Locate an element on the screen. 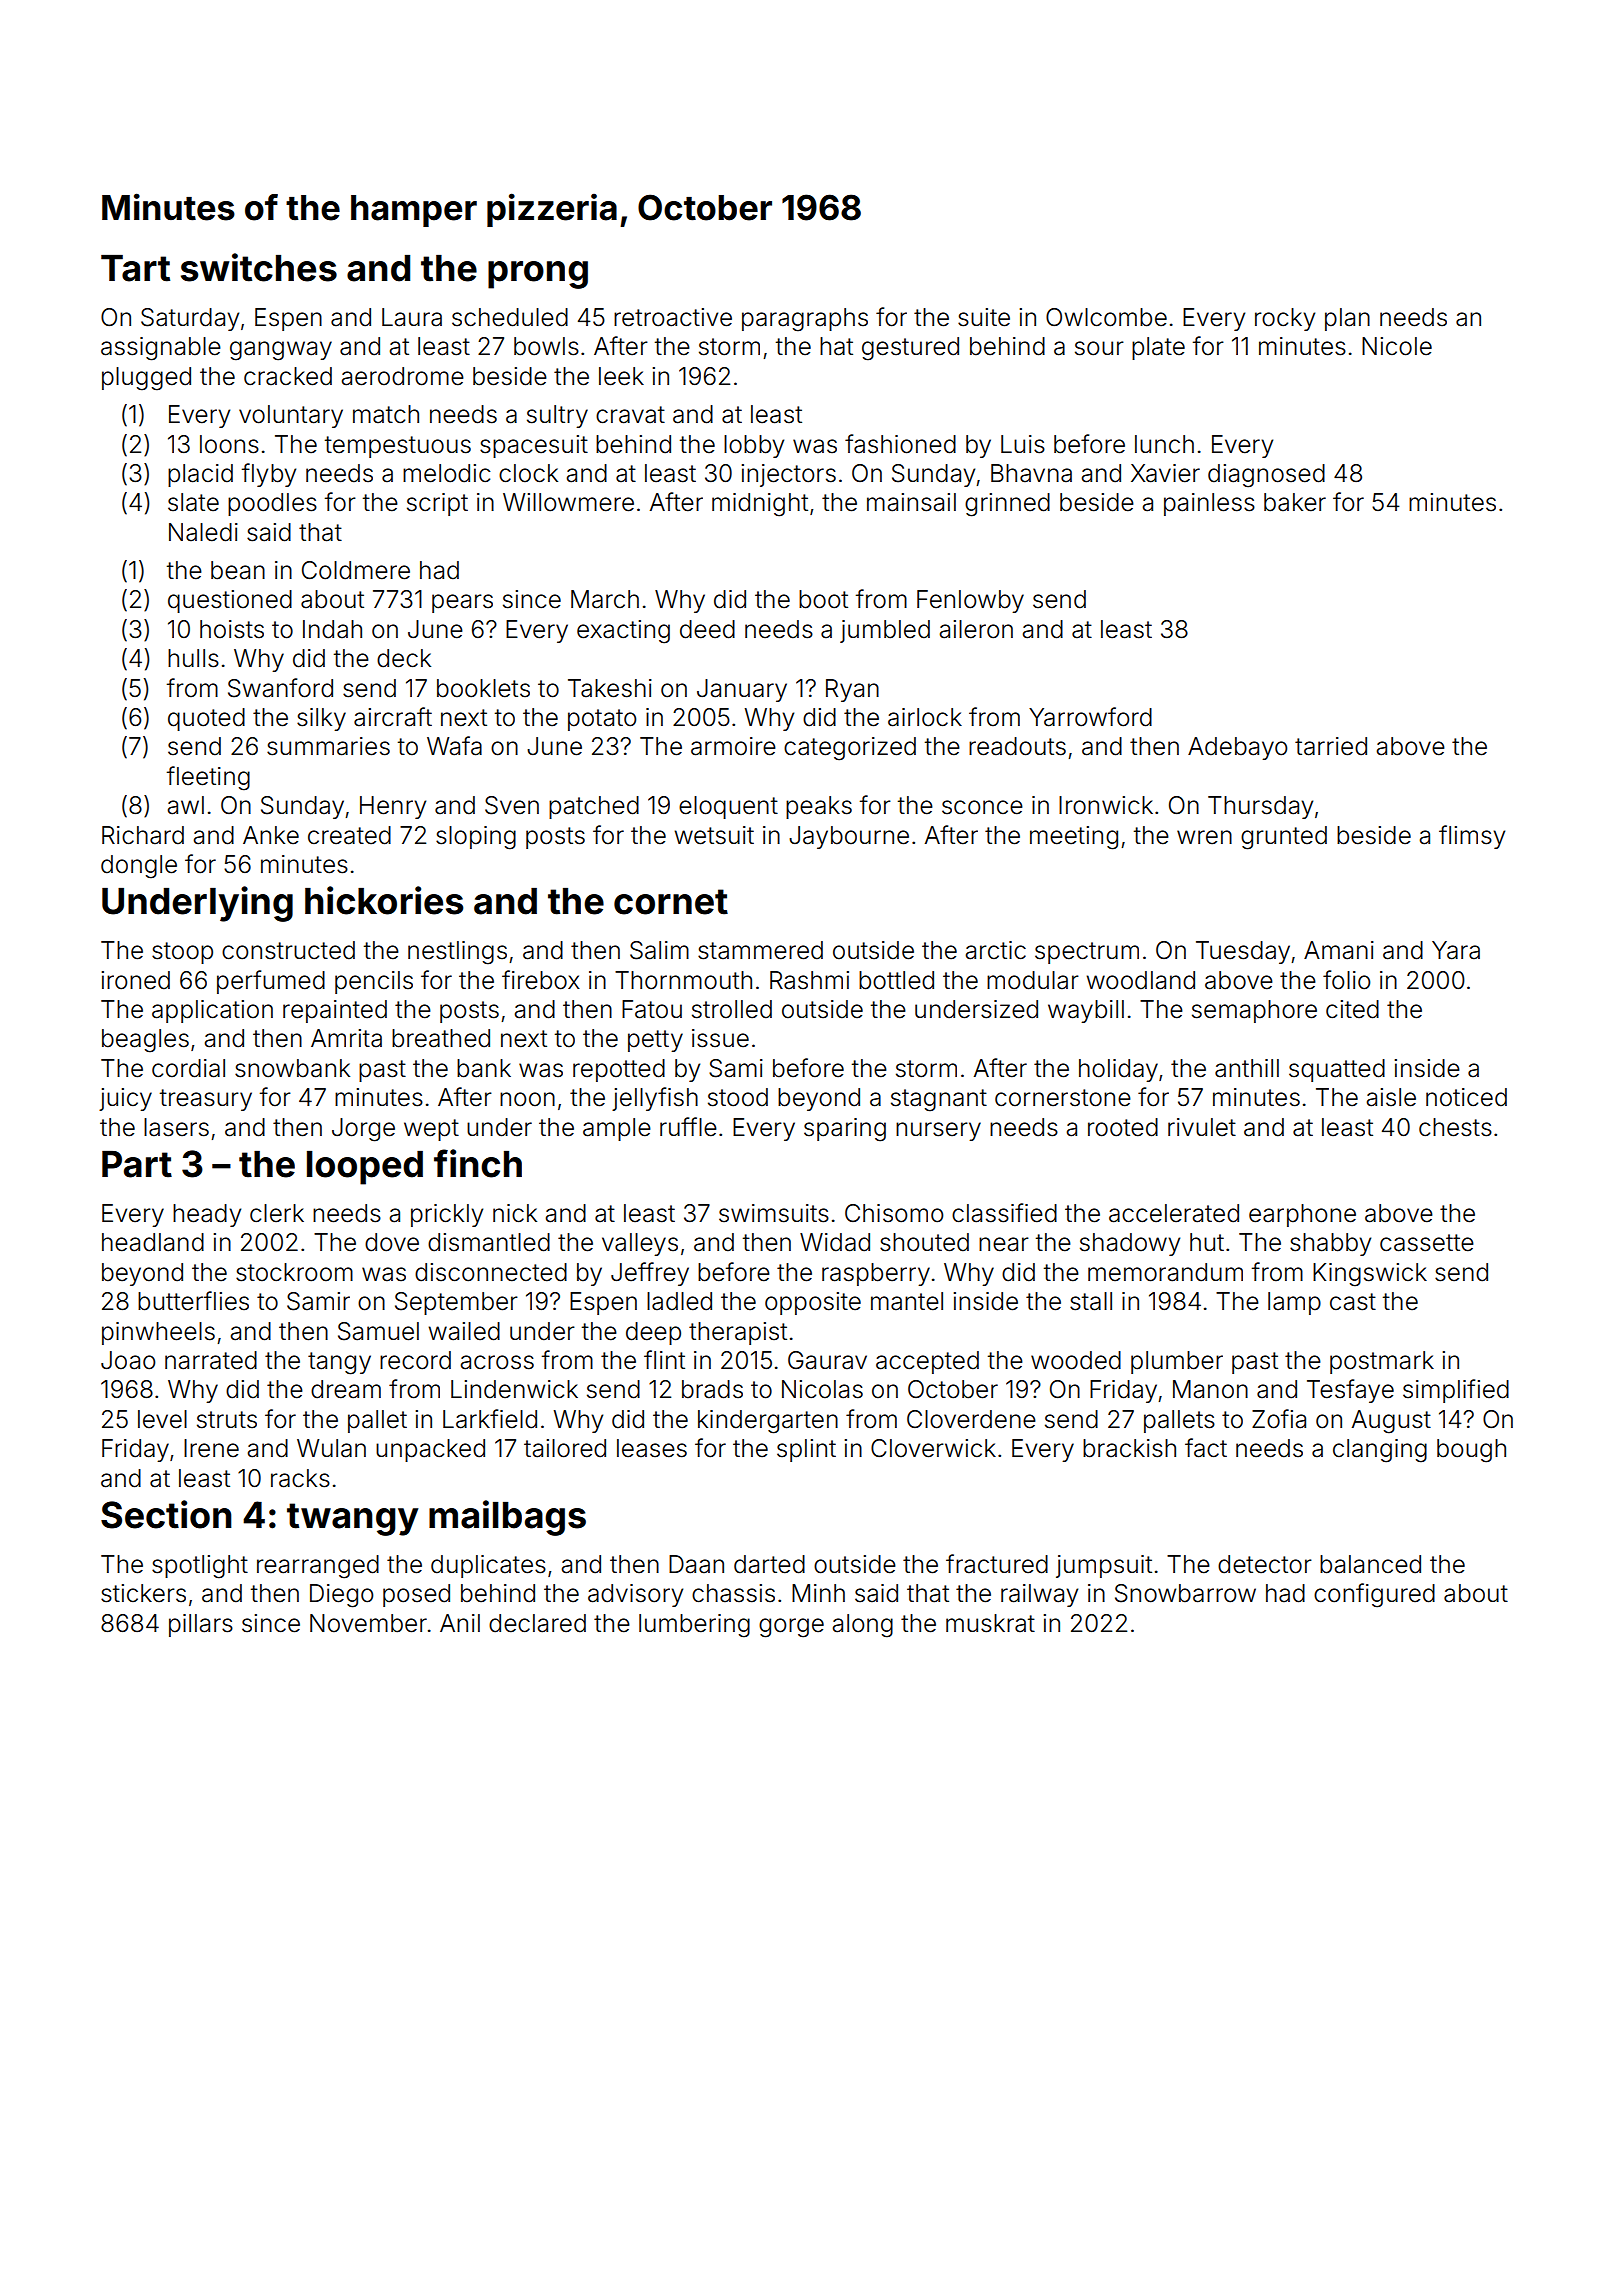 This screenshot has width=1620, height=2292. Tuesday is located at coordinates (1243, 952).
